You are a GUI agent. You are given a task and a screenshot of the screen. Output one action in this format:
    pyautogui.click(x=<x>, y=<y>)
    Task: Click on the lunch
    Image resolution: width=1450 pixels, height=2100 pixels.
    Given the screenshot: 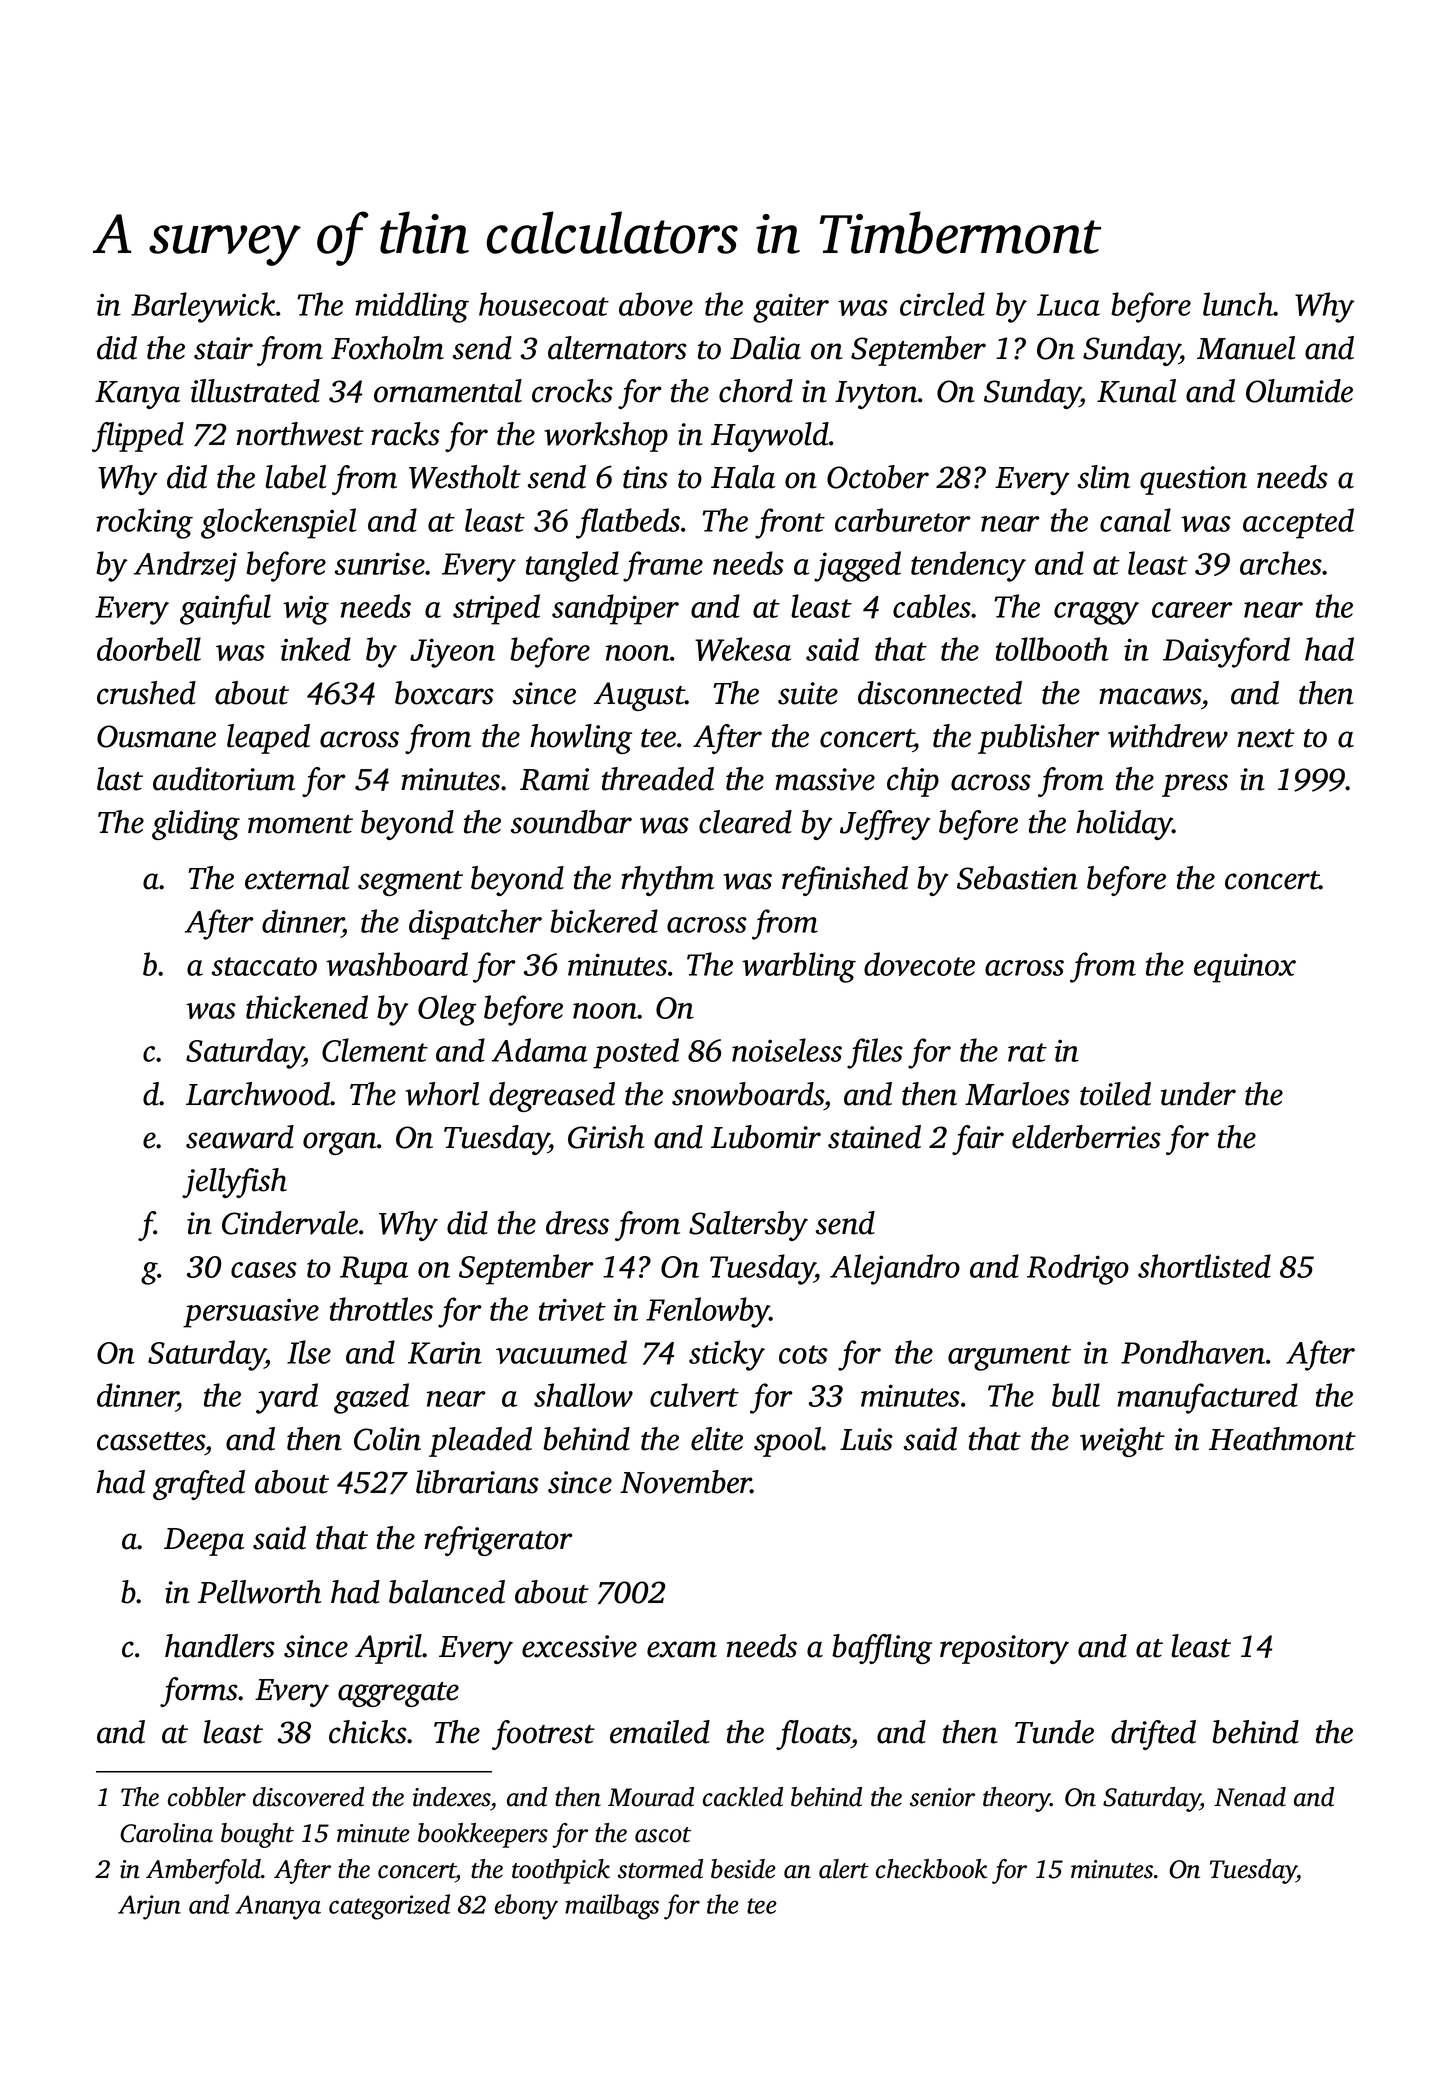 What is the action you would take?
    pyautogui.click(x=1238, y=304)
